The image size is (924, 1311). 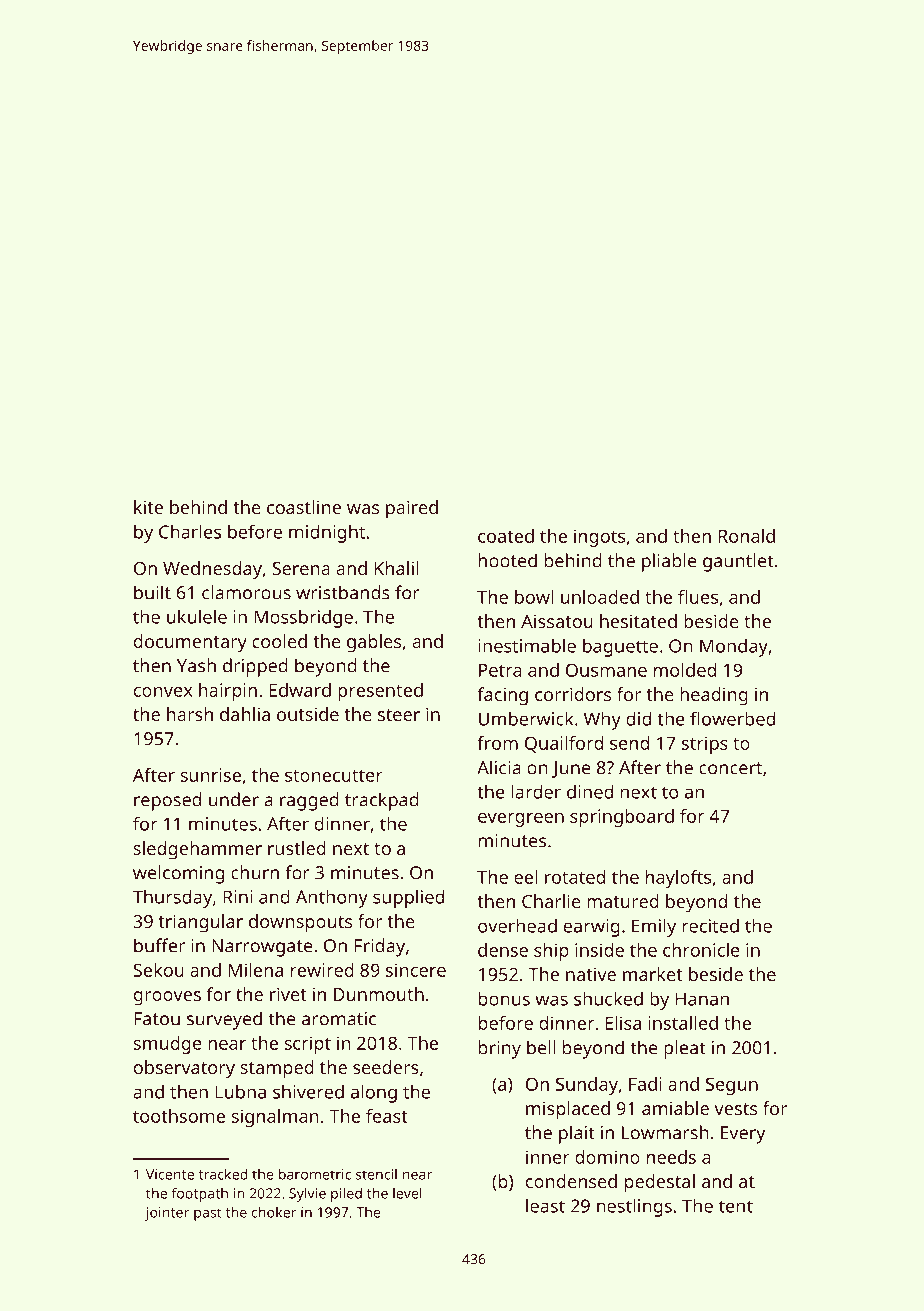 What do you see at coordinates (396, 568) in the image?
I see `Khalil` at bounding box center [396, 568].
